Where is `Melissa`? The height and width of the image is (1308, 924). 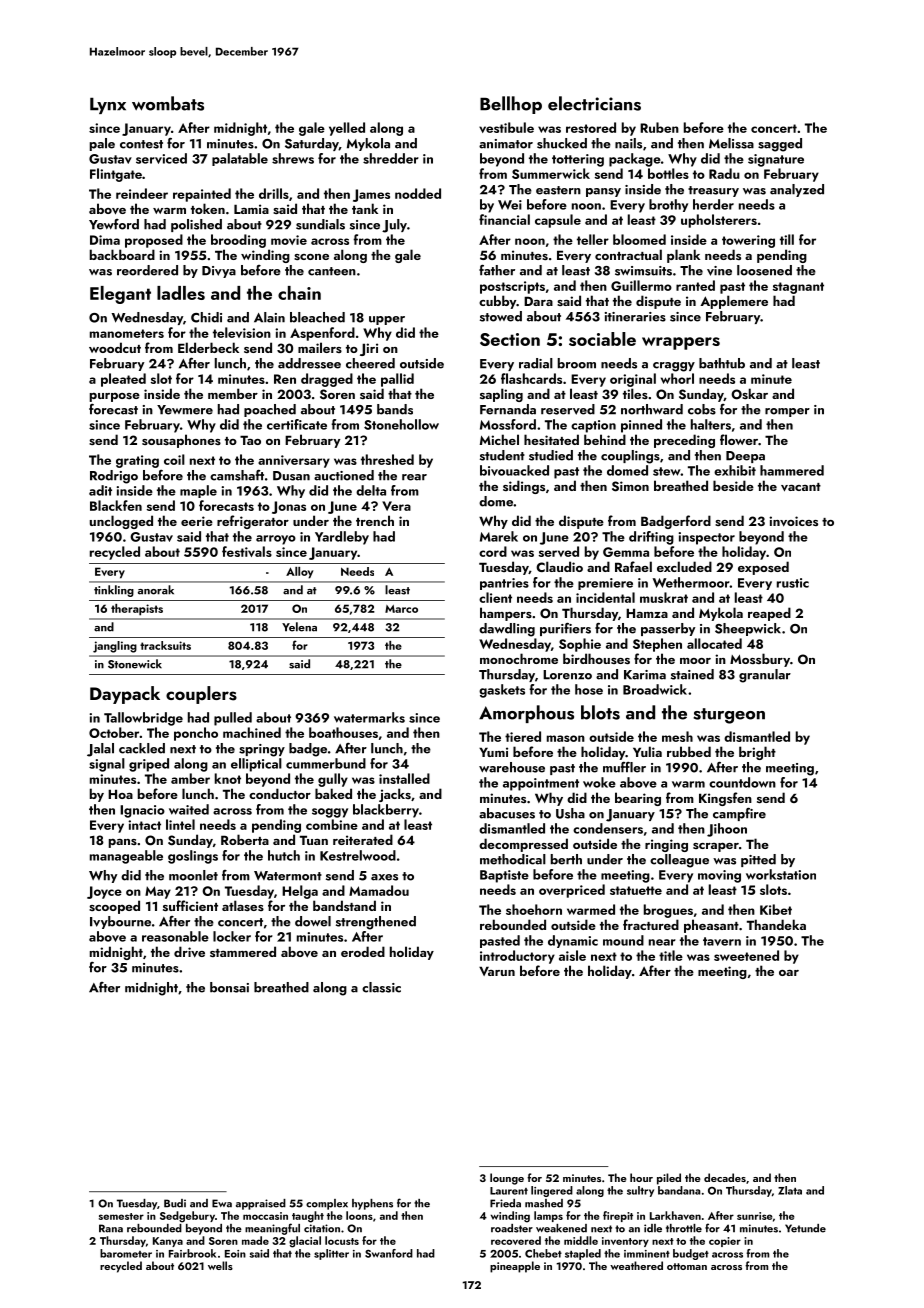
Melissa is located at coordinates (731, 143).
